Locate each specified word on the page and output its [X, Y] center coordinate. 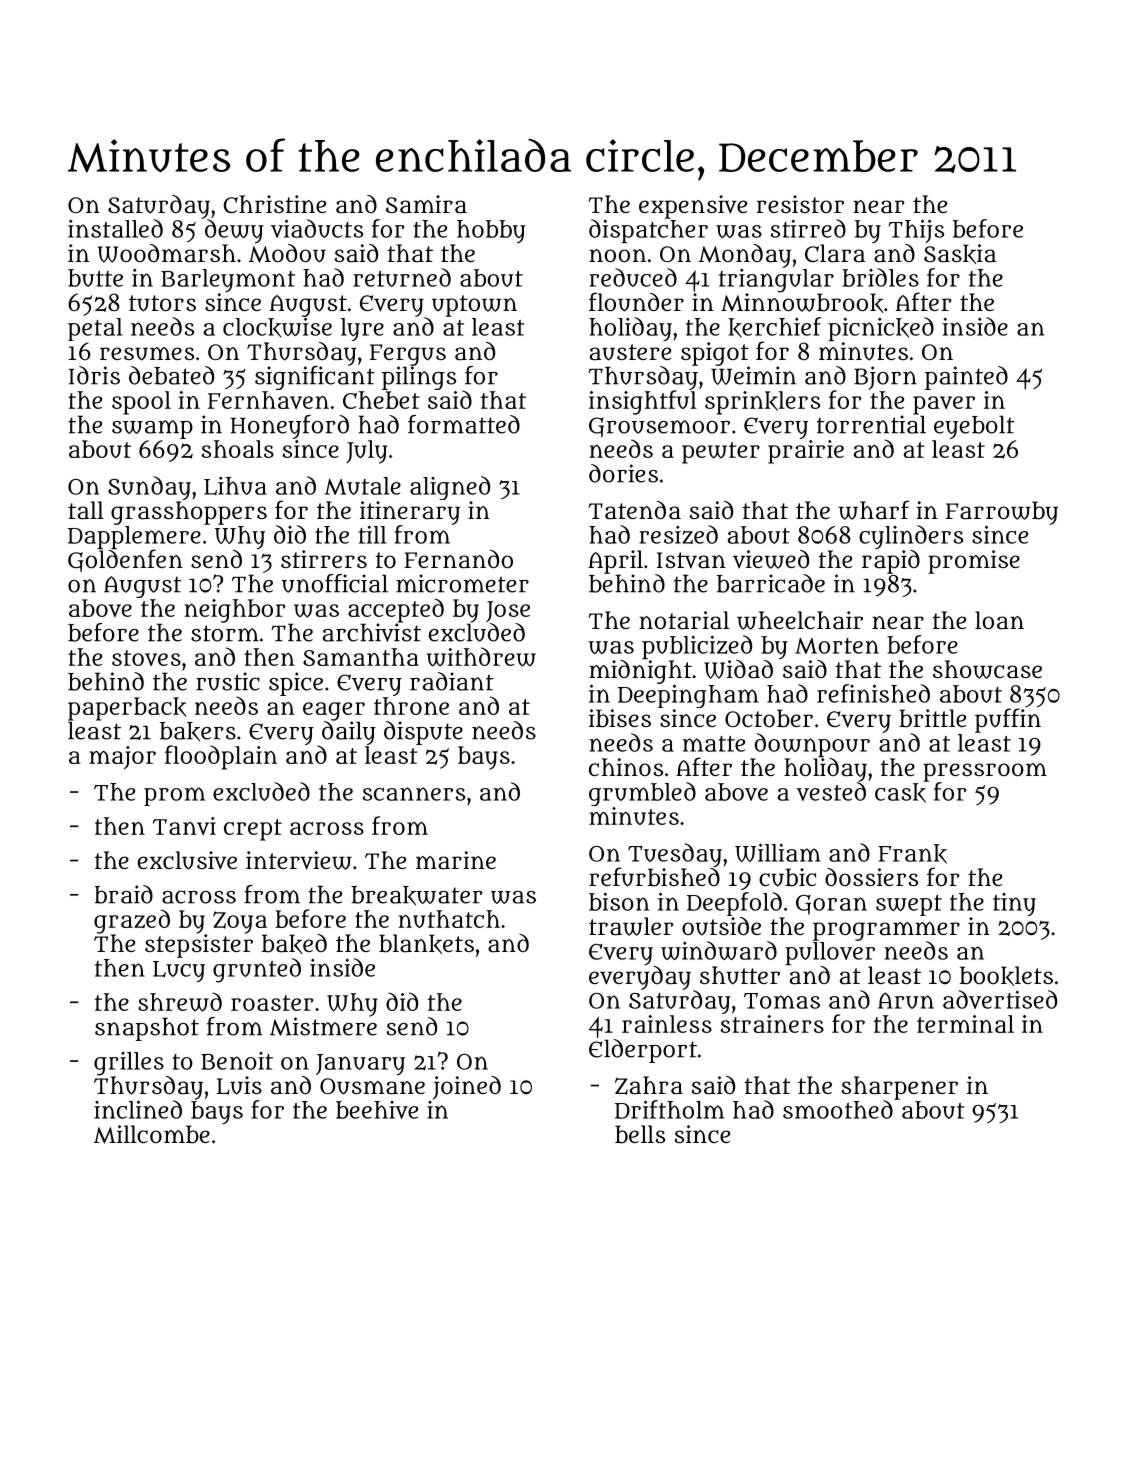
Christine [274, 204]
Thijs [916, 231]
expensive [693, 207]
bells [640, 1134]
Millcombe [152, 1134]
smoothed [838, 1109]
